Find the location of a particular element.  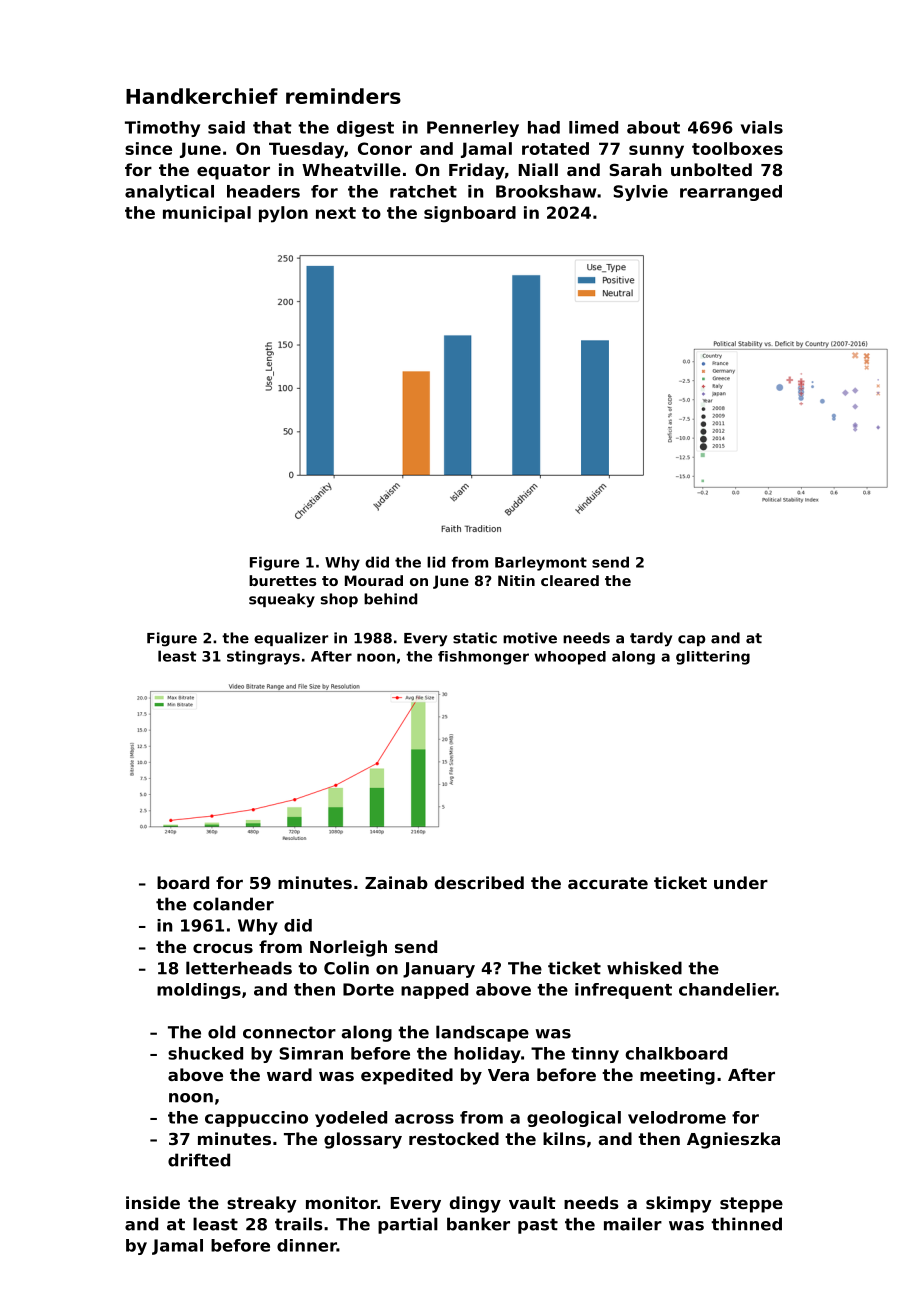

inside is located at coordinates (153, 1202).
